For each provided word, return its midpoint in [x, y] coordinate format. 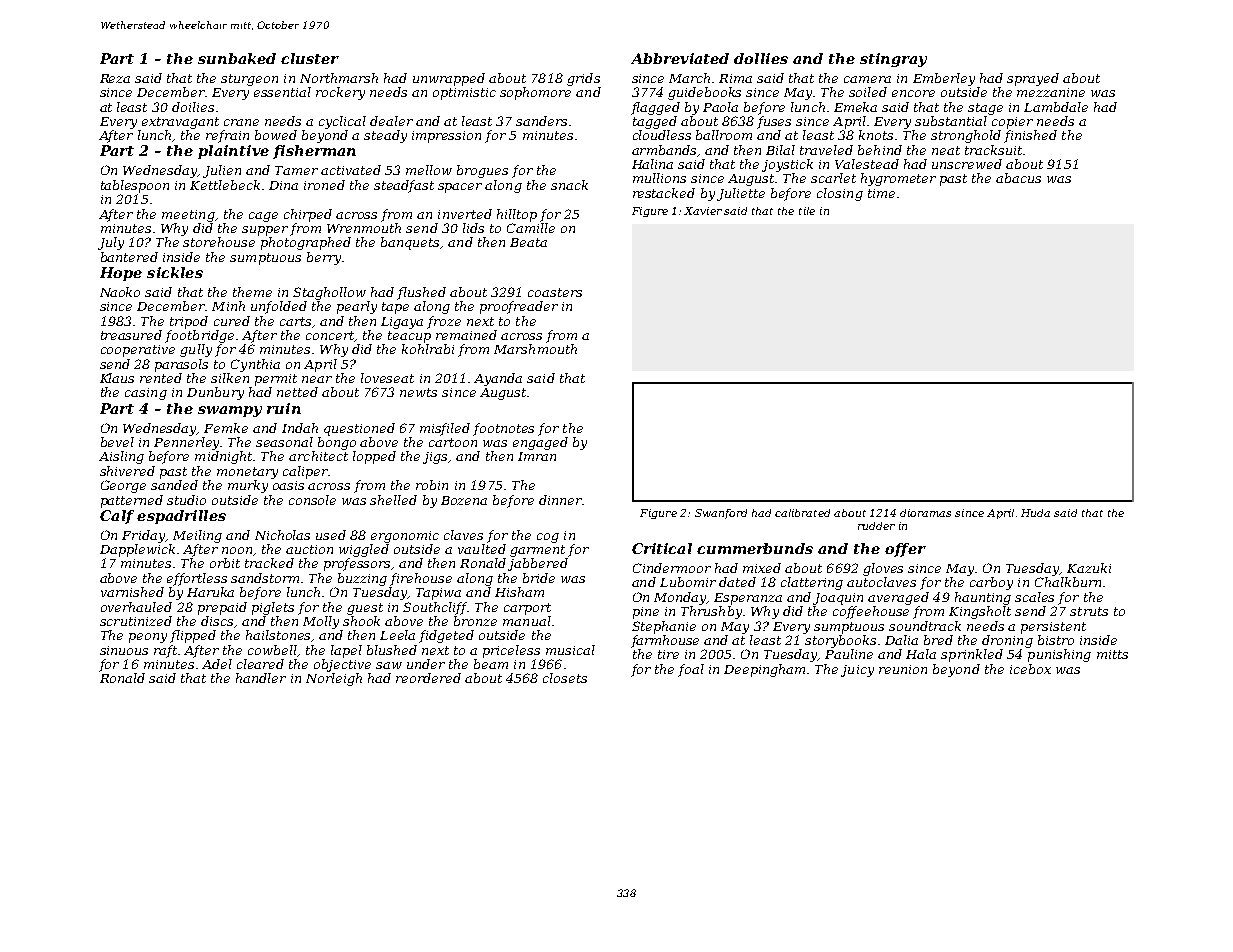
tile [807, 211]
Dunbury [215, 393]
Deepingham [764, 670]
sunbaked [237, 58]
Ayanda [498, 379]
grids [583, 79]
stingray [893, 60]
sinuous [124, 650]
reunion [903, 669]
